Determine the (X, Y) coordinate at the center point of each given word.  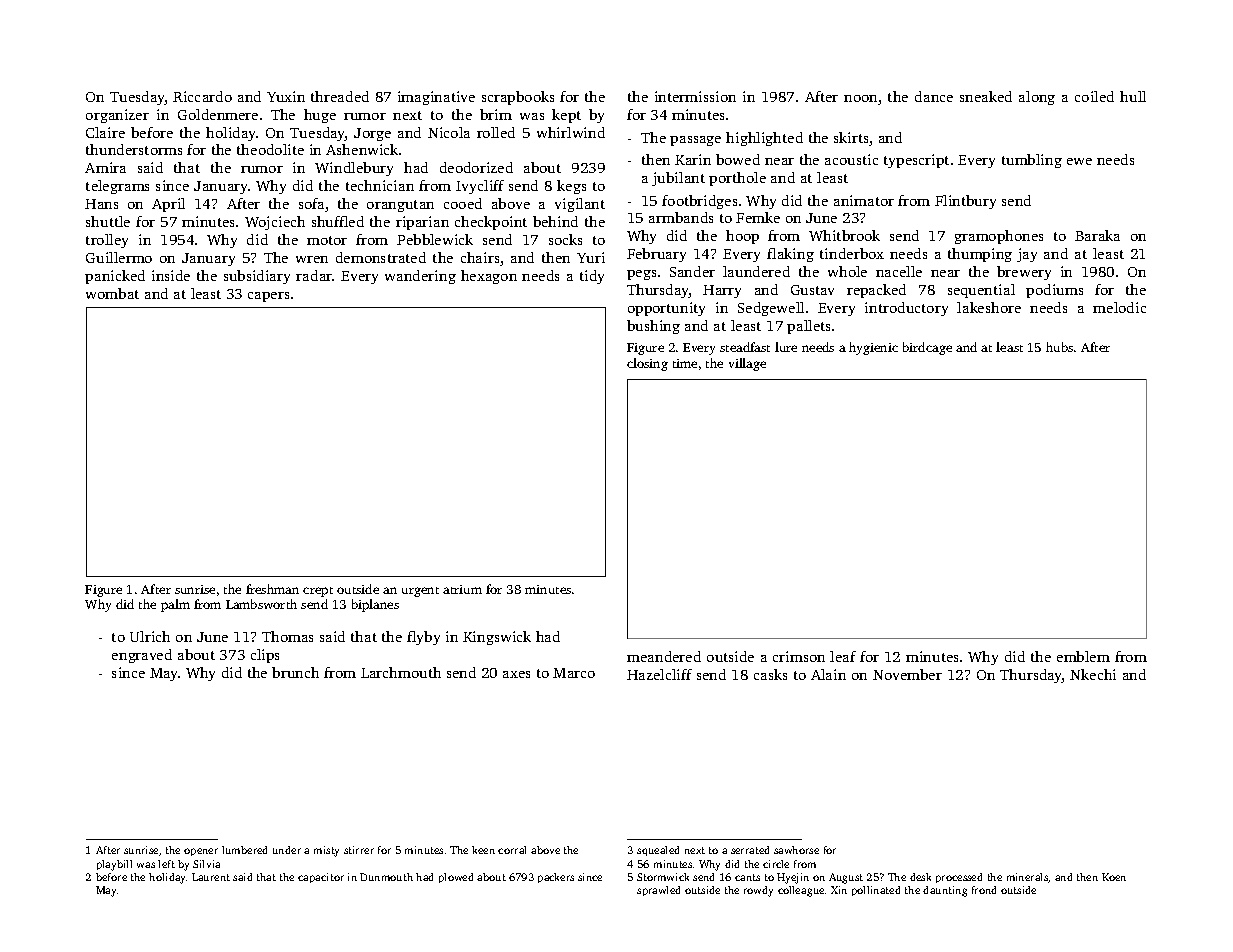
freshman (272, 589)
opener (201, 852)
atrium (462, 589)
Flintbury (965, 202)
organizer (117, 116)
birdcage (927, 348)
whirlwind (571, 132)
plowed (456, 878)
